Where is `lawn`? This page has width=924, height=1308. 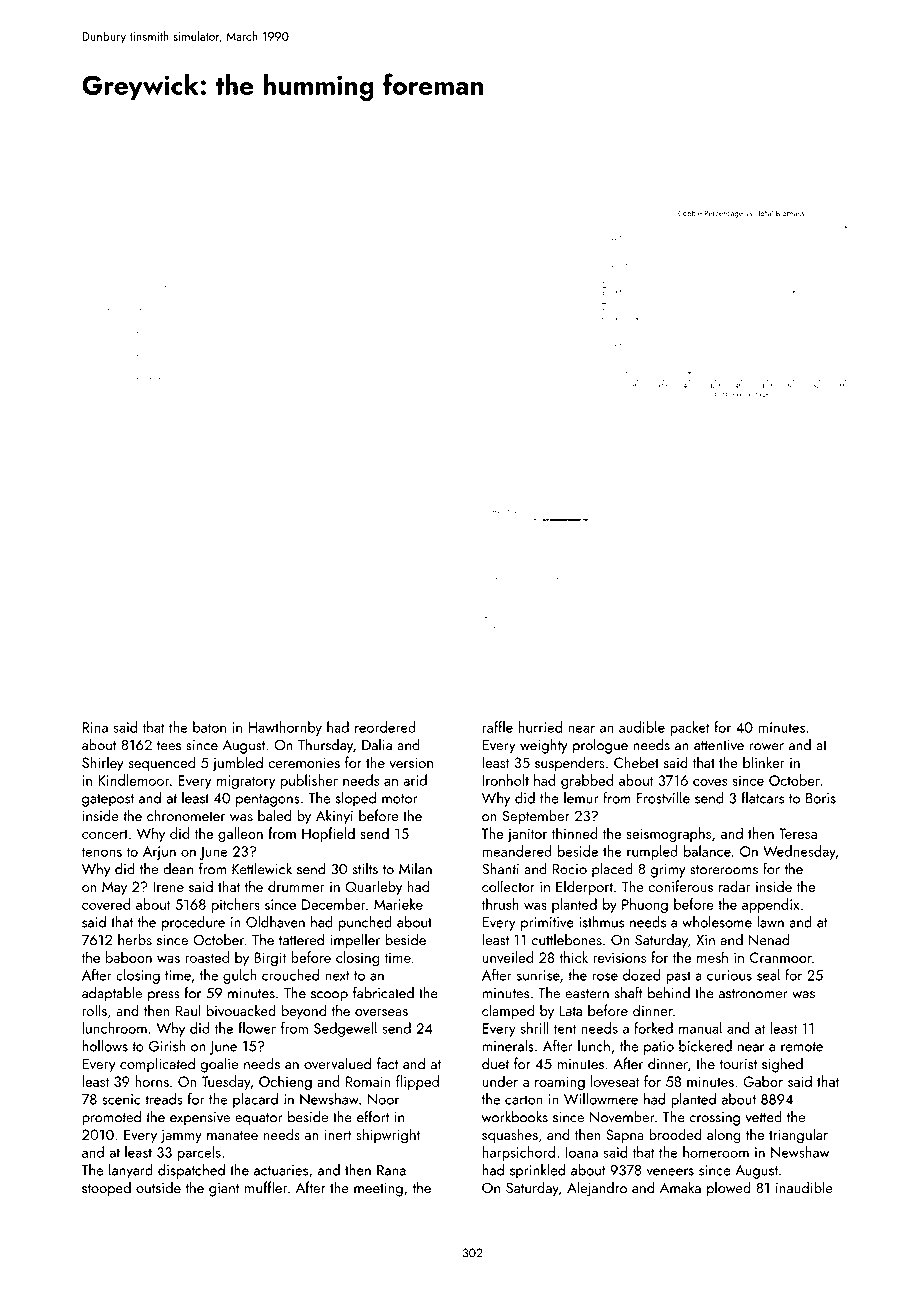 lawn is located at coordinates (770, 922).
